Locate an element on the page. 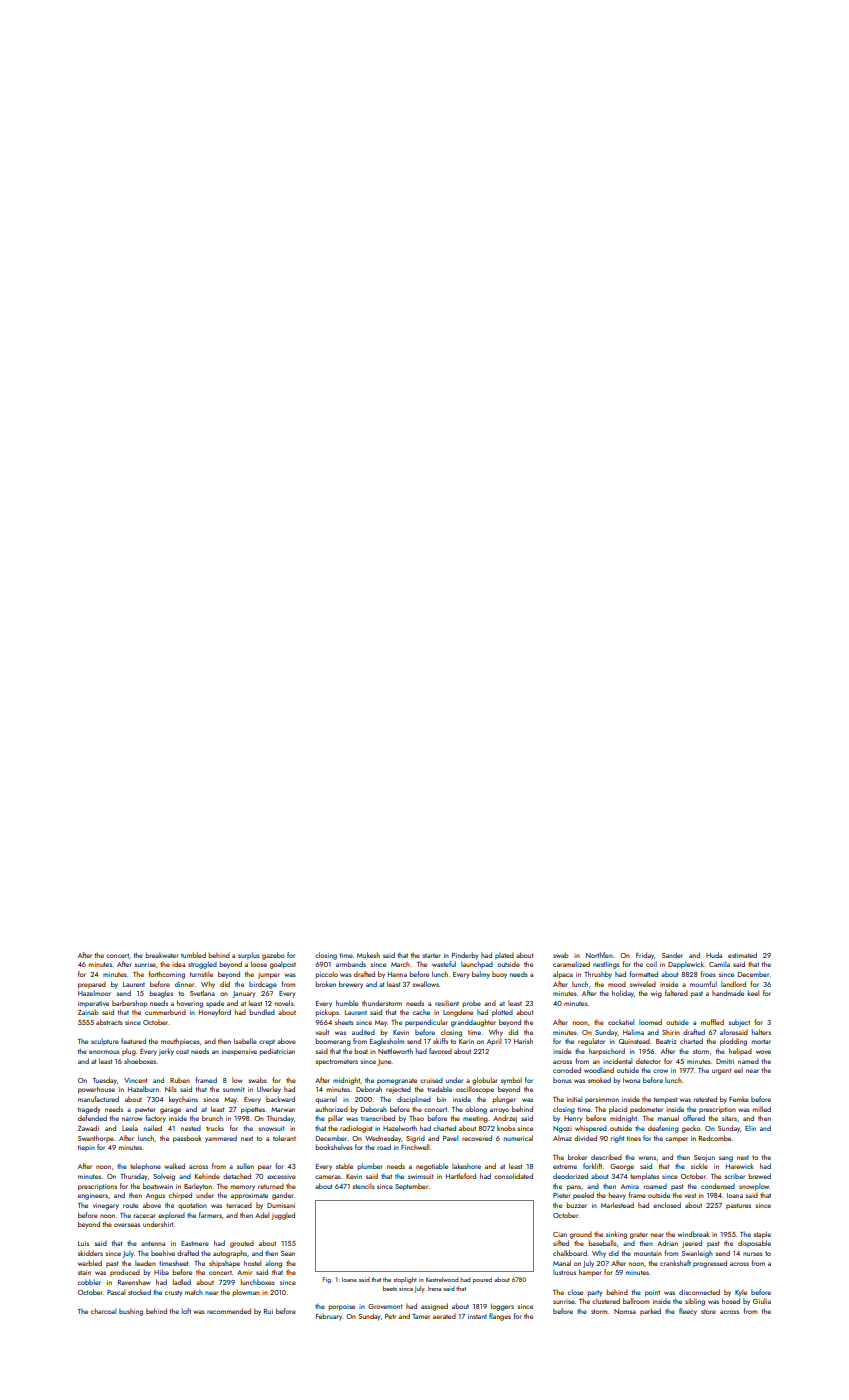 The height and width of the image is (1400, 849). Hartleford is located at coordinates (461, 1176).
